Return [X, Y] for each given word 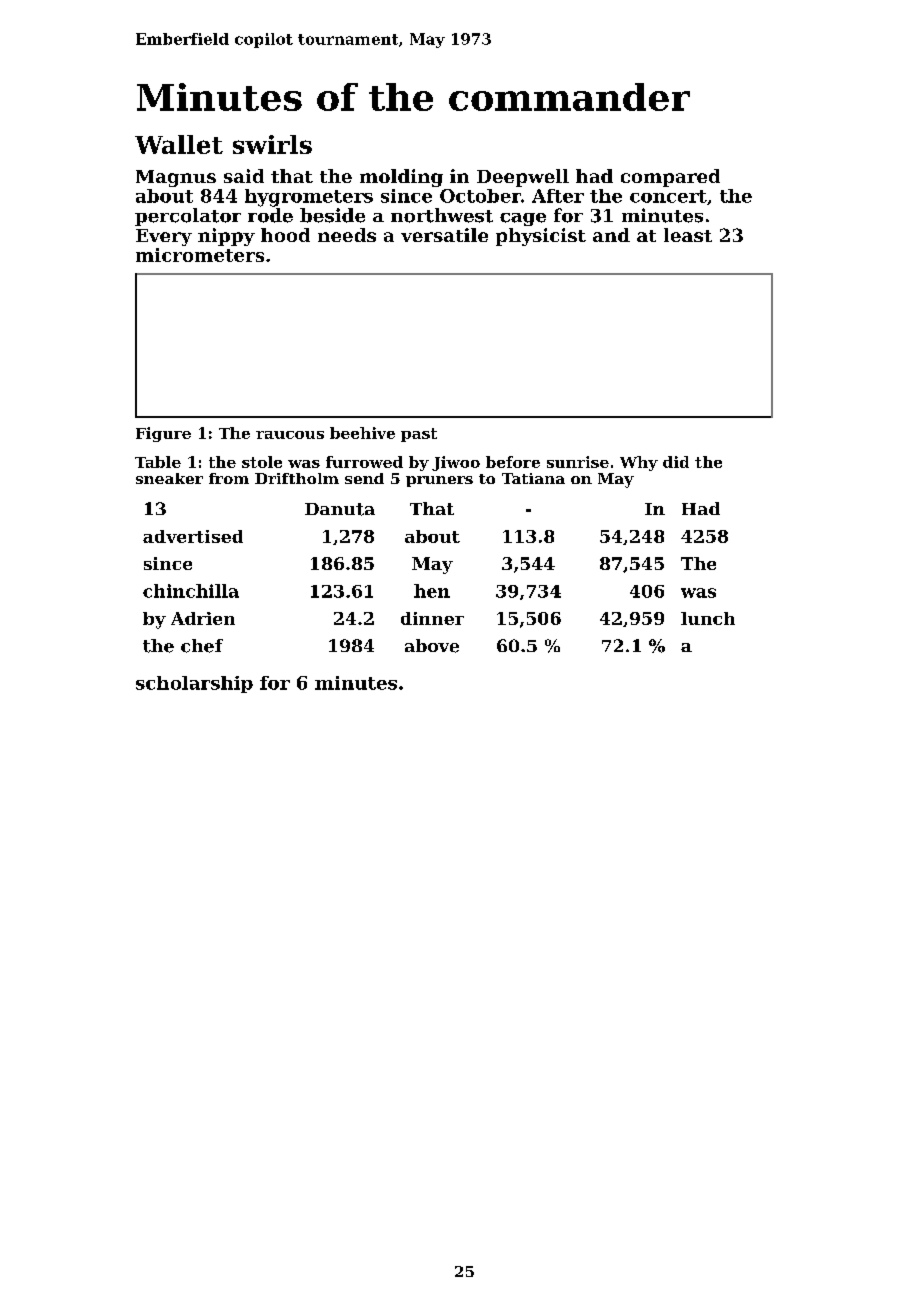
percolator [188, 217]
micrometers [200, 255]
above [432, 646]
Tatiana [533, 478]
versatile [444, 235]
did [676, 462]
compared [670, 178]
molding [401, 178]
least [688, 235]
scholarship [194, 684]
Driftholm [297, 478]
